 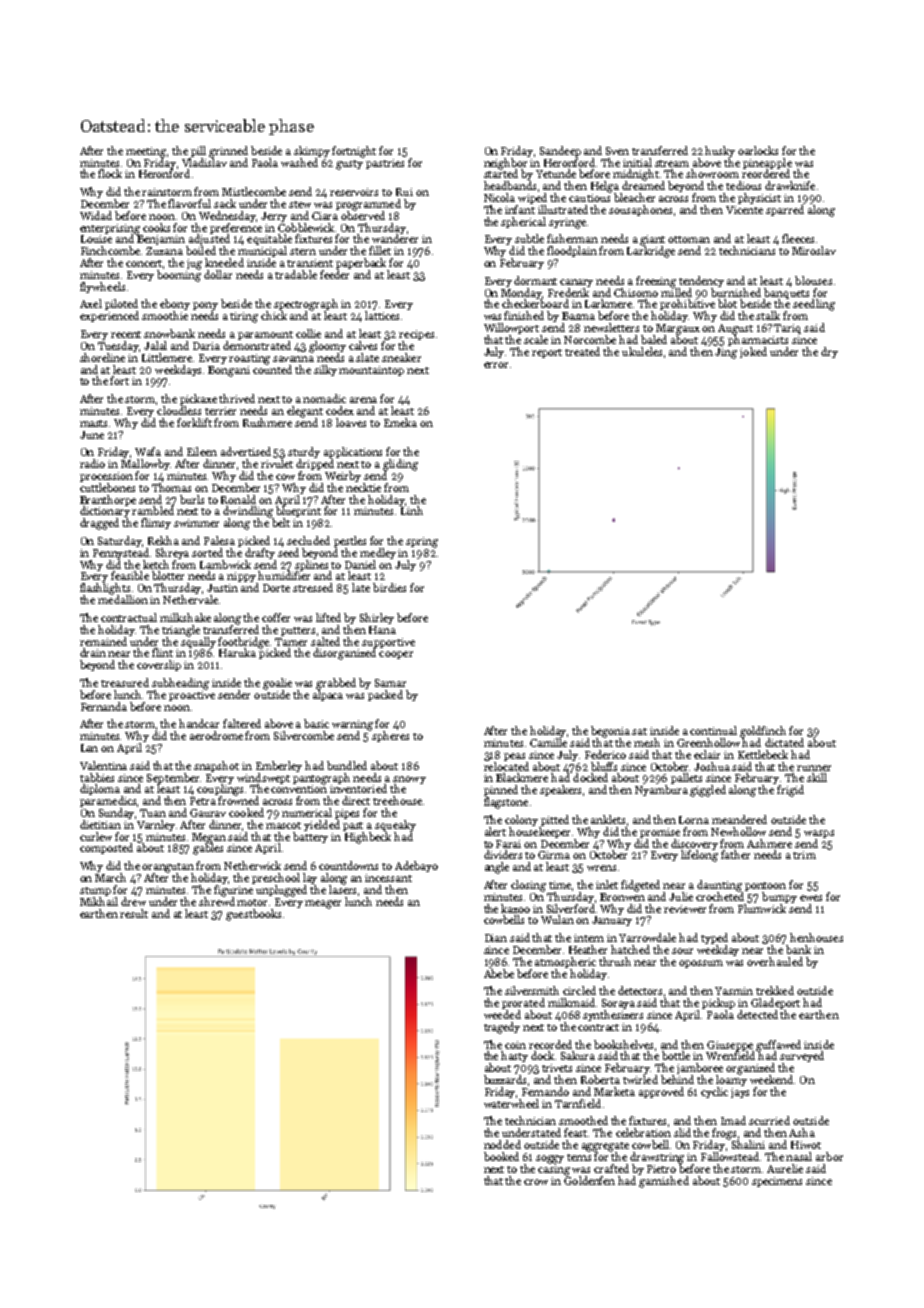 I want to click on blouses, so click(x=813, y=280).
